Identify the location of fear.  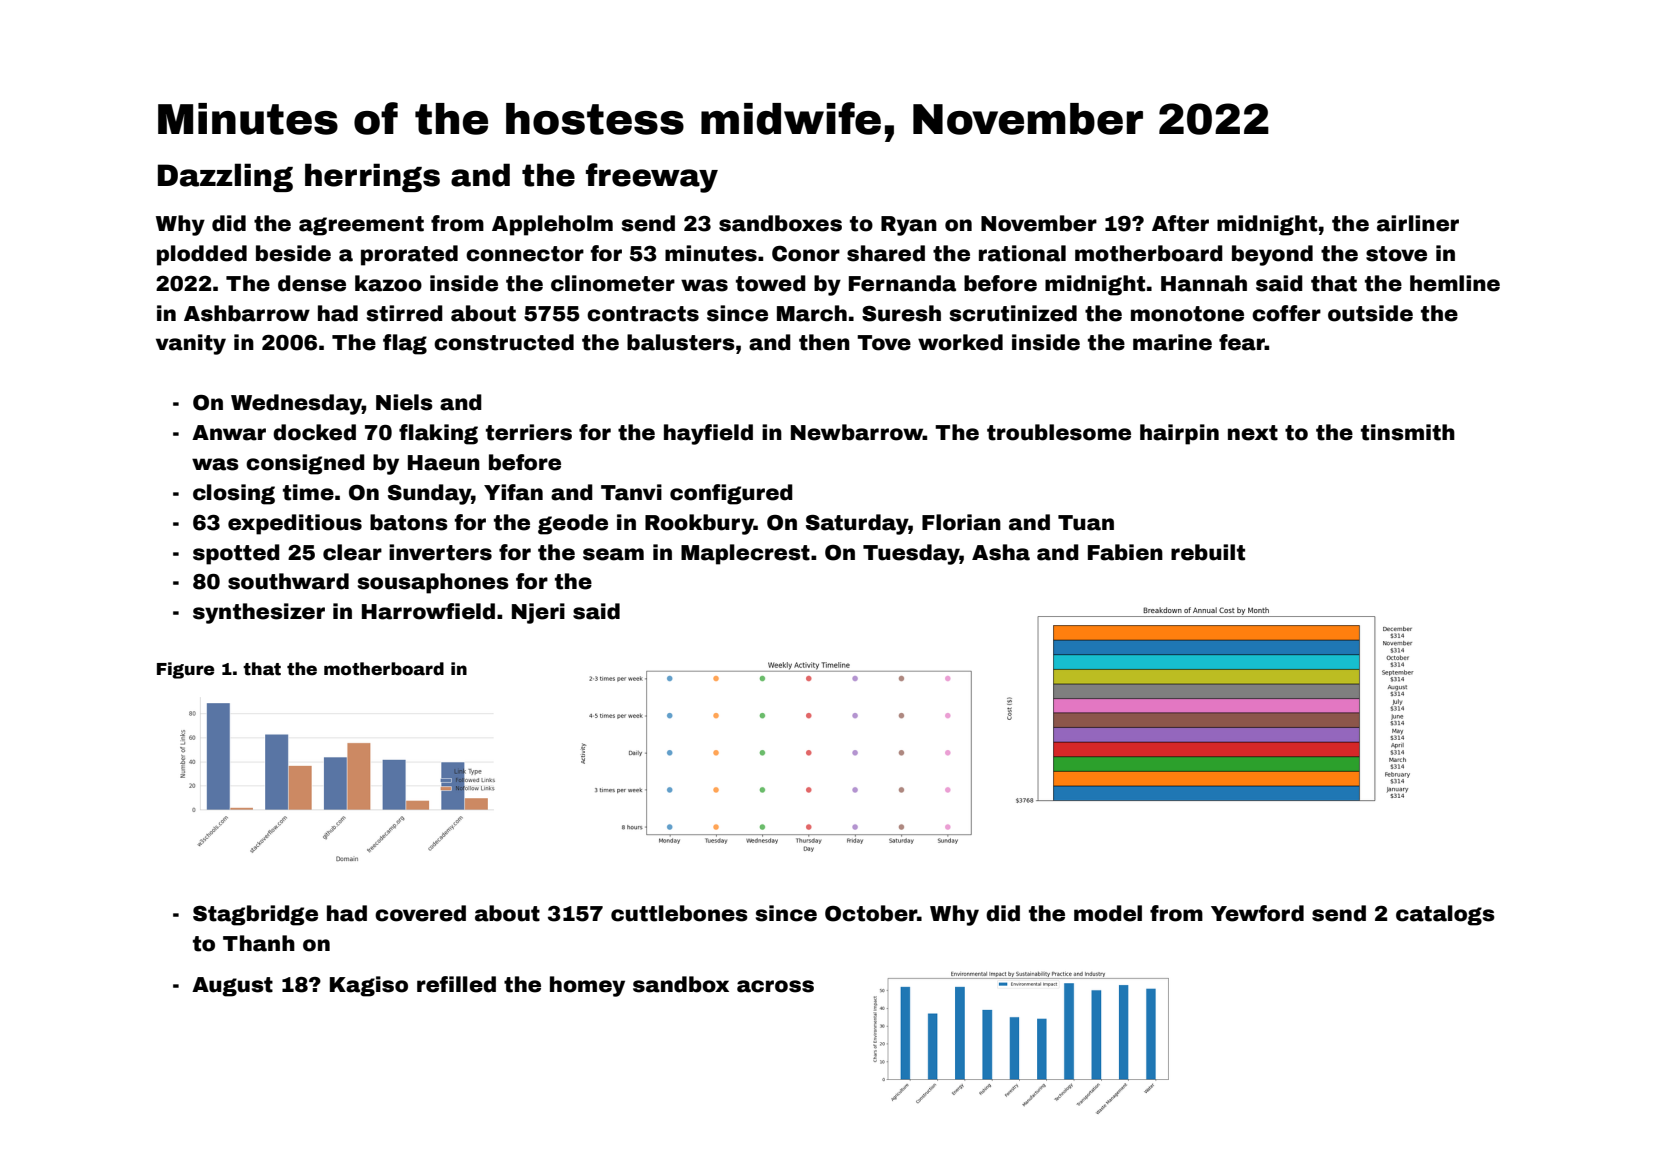
(1242, 342).
